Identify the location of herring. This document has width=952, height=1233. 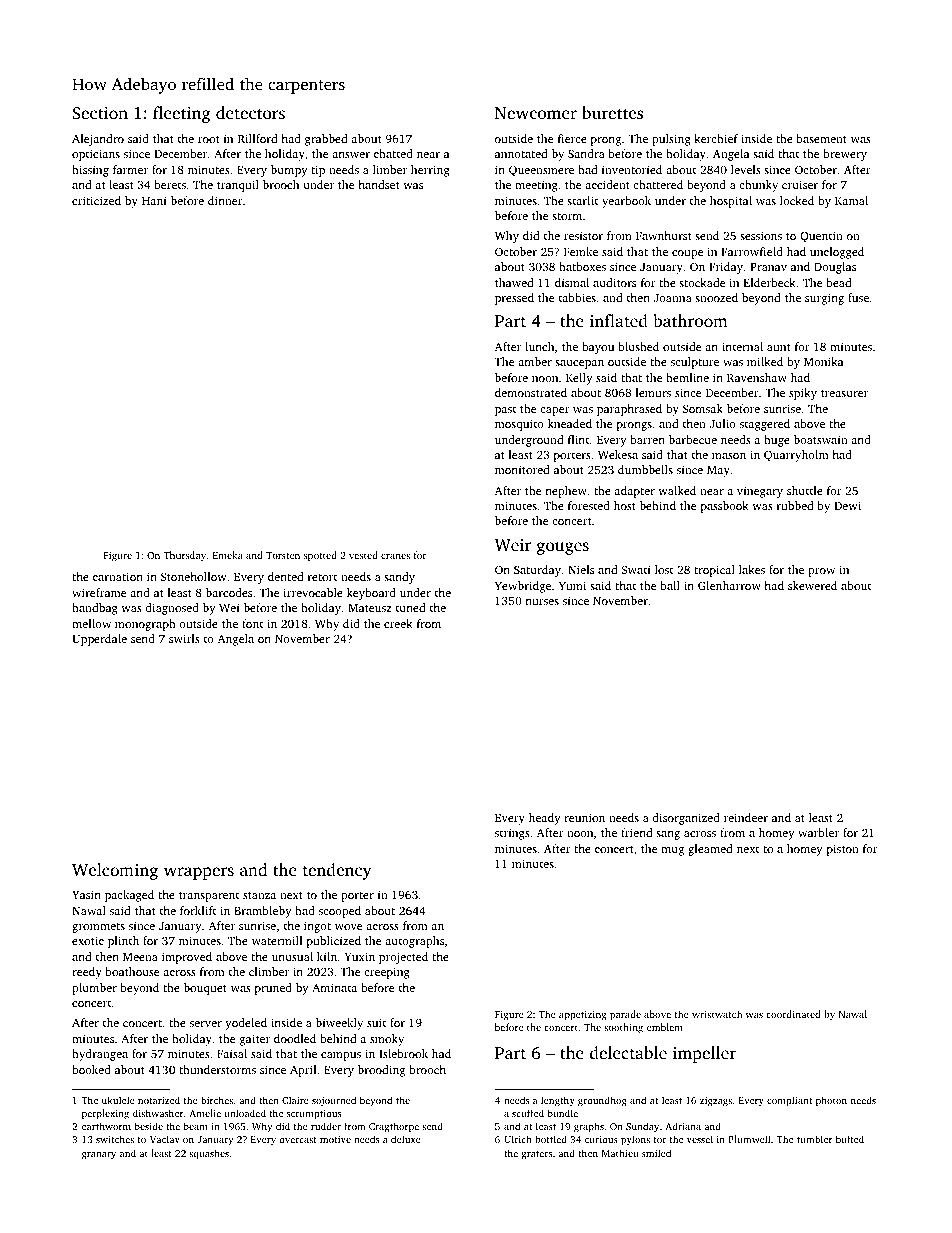
(430, 171).
